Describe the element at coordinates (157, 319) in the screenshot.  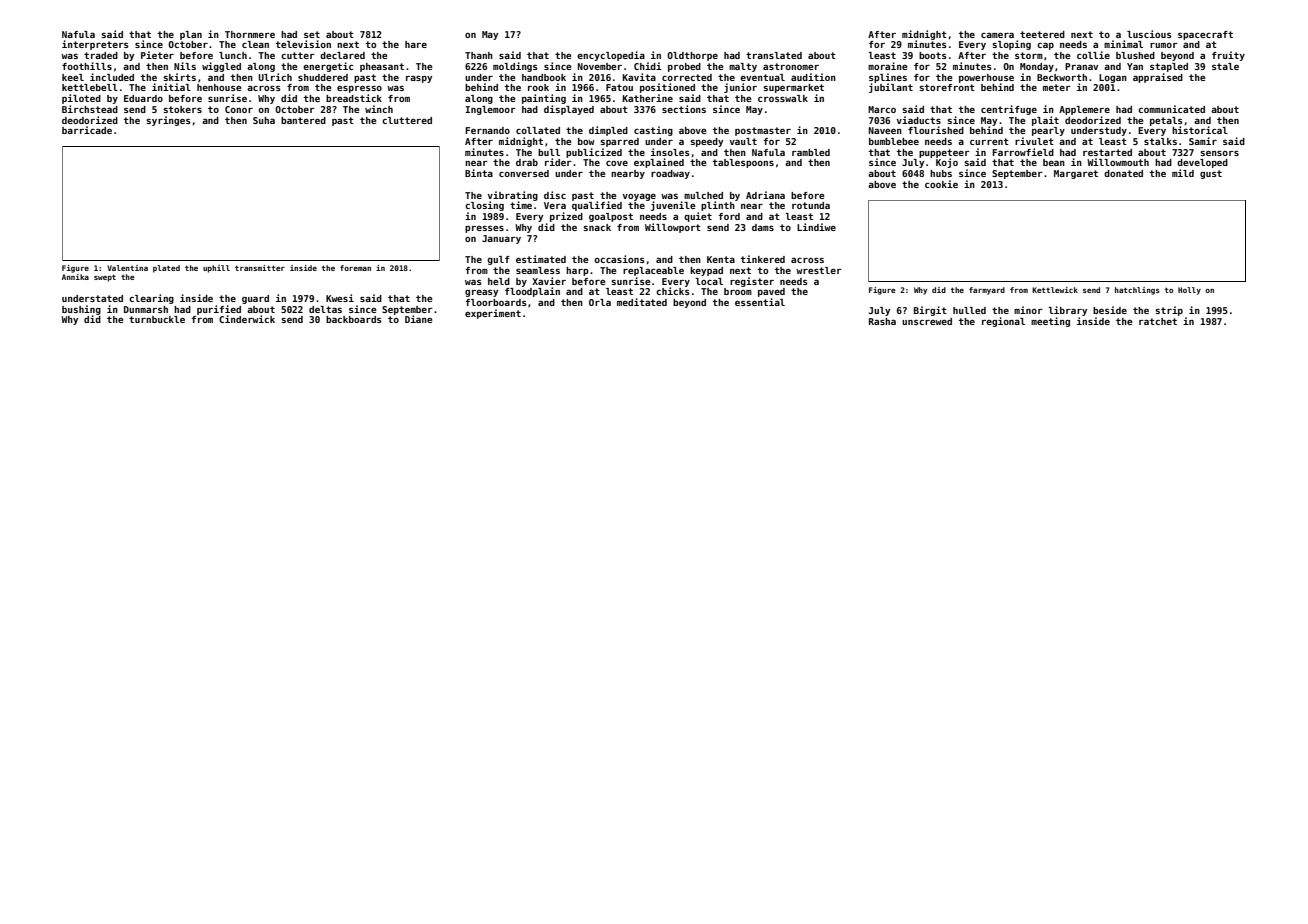
I see `turnbuckle` at that location.
